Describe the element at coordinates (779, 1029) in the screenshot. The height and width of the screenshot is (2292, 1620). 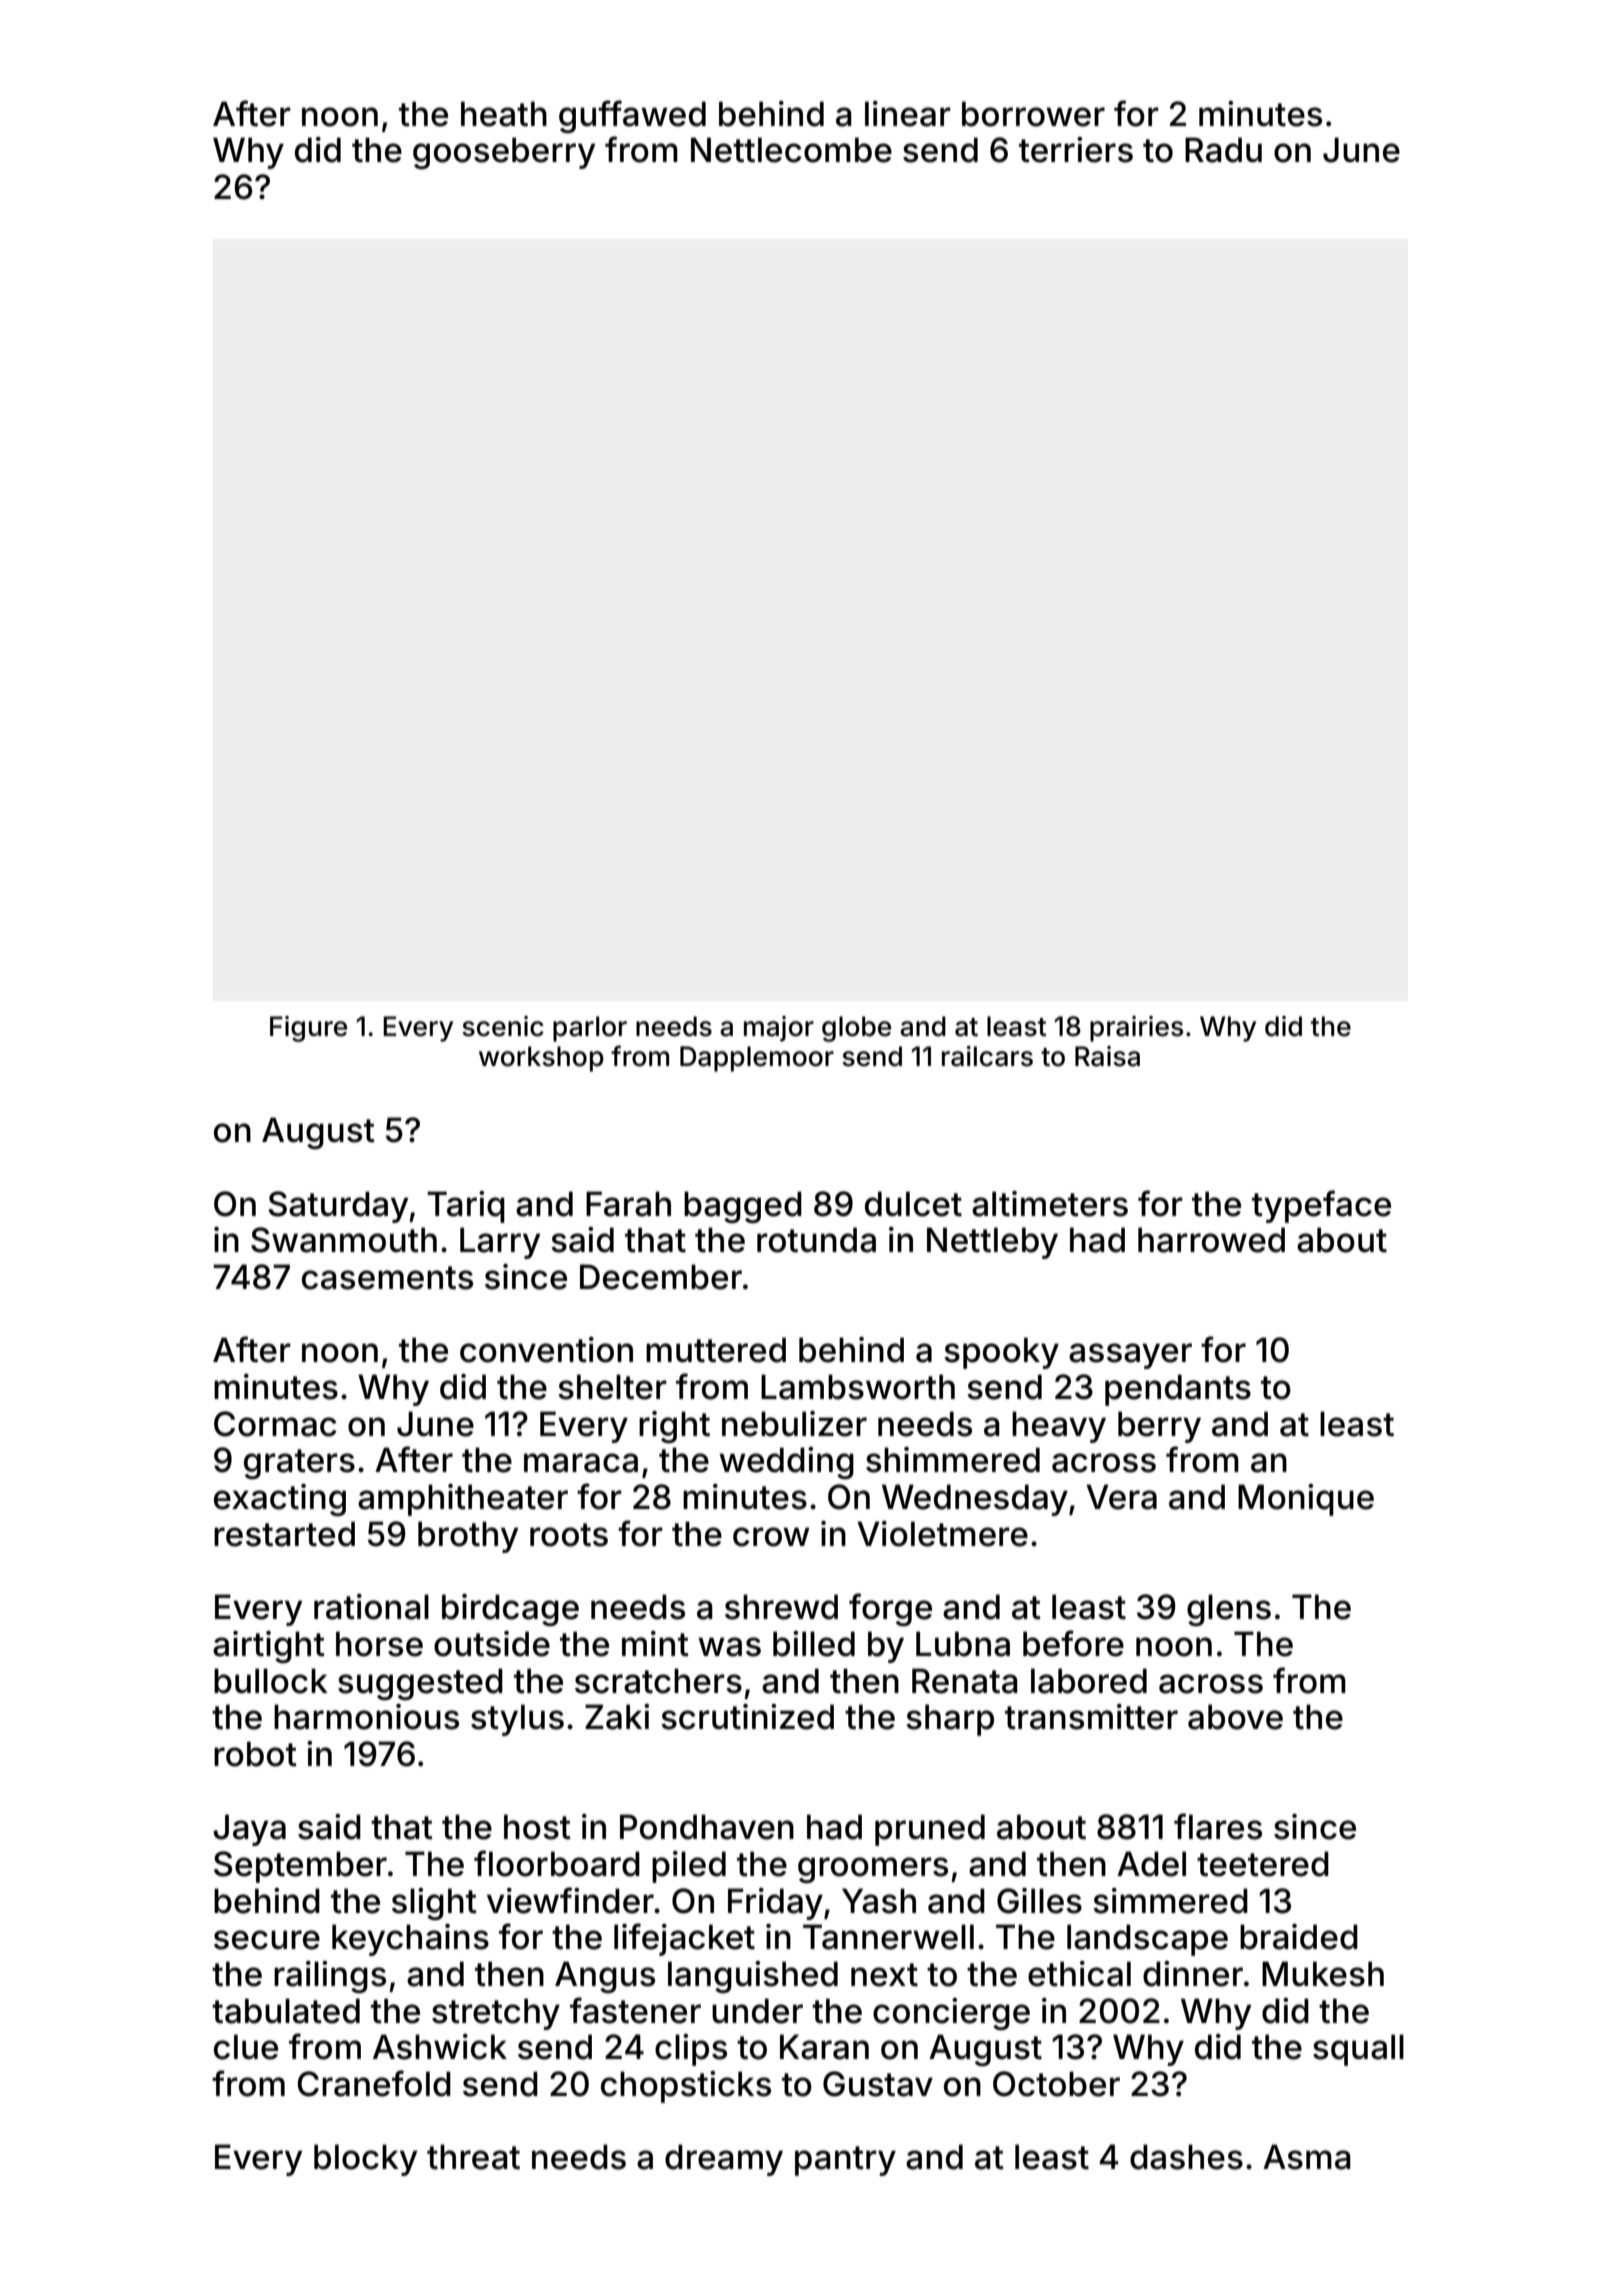
I see `major` at that location.
